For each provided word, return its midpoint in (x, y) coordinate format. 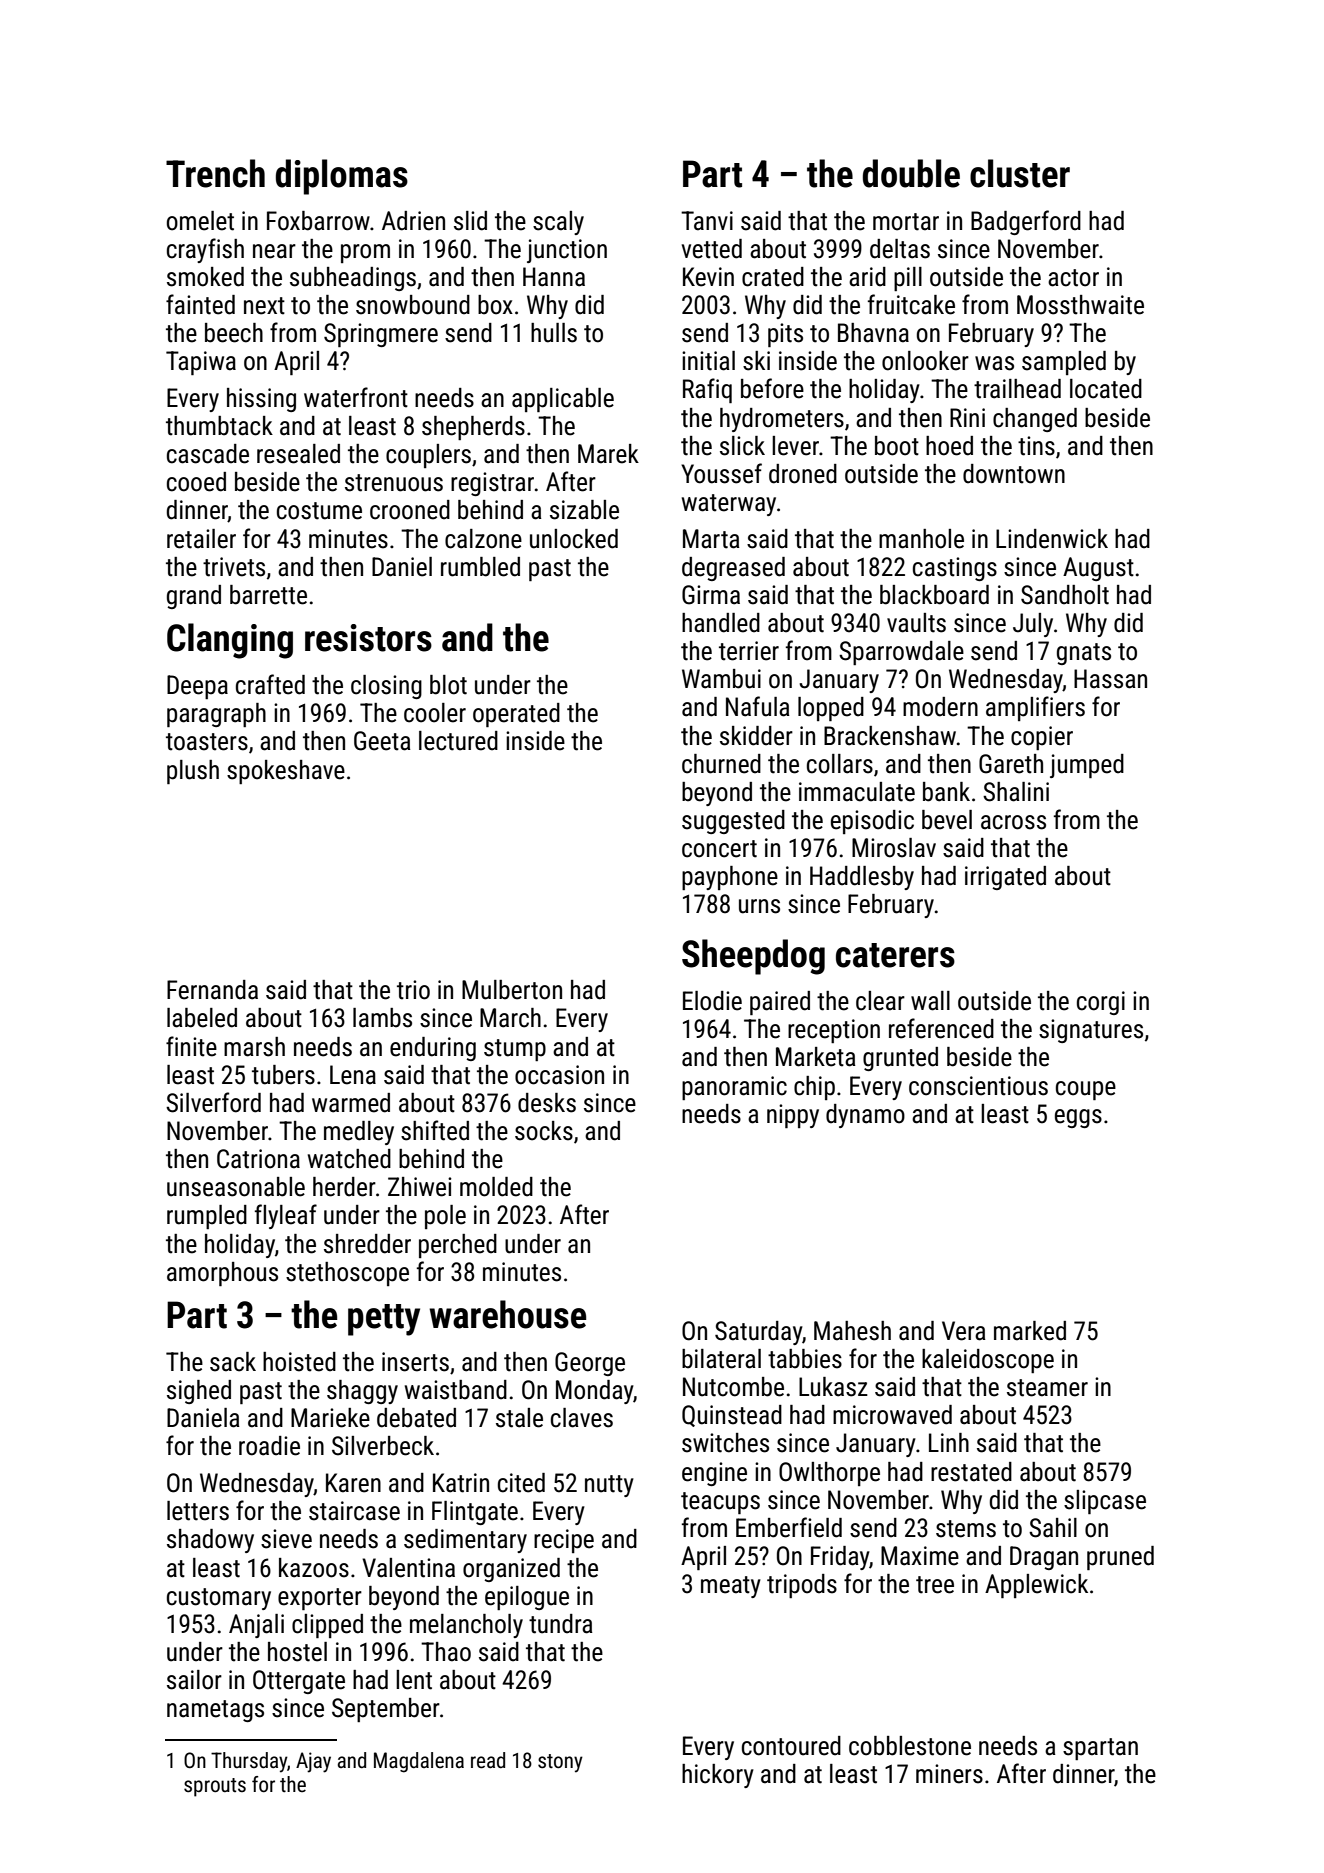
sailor (194, 1680)
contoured (791, 1746)
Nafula (757, 706)
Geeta (382, 741)
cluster (1020, 173)
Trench (215, 173)
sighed (199, 1392)
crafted (270, 684)
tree (935, 1585)
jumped (1087, 766)
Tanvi (707, 221)
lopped (831, 709)
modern (940, 707)
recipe (564, 1541)
